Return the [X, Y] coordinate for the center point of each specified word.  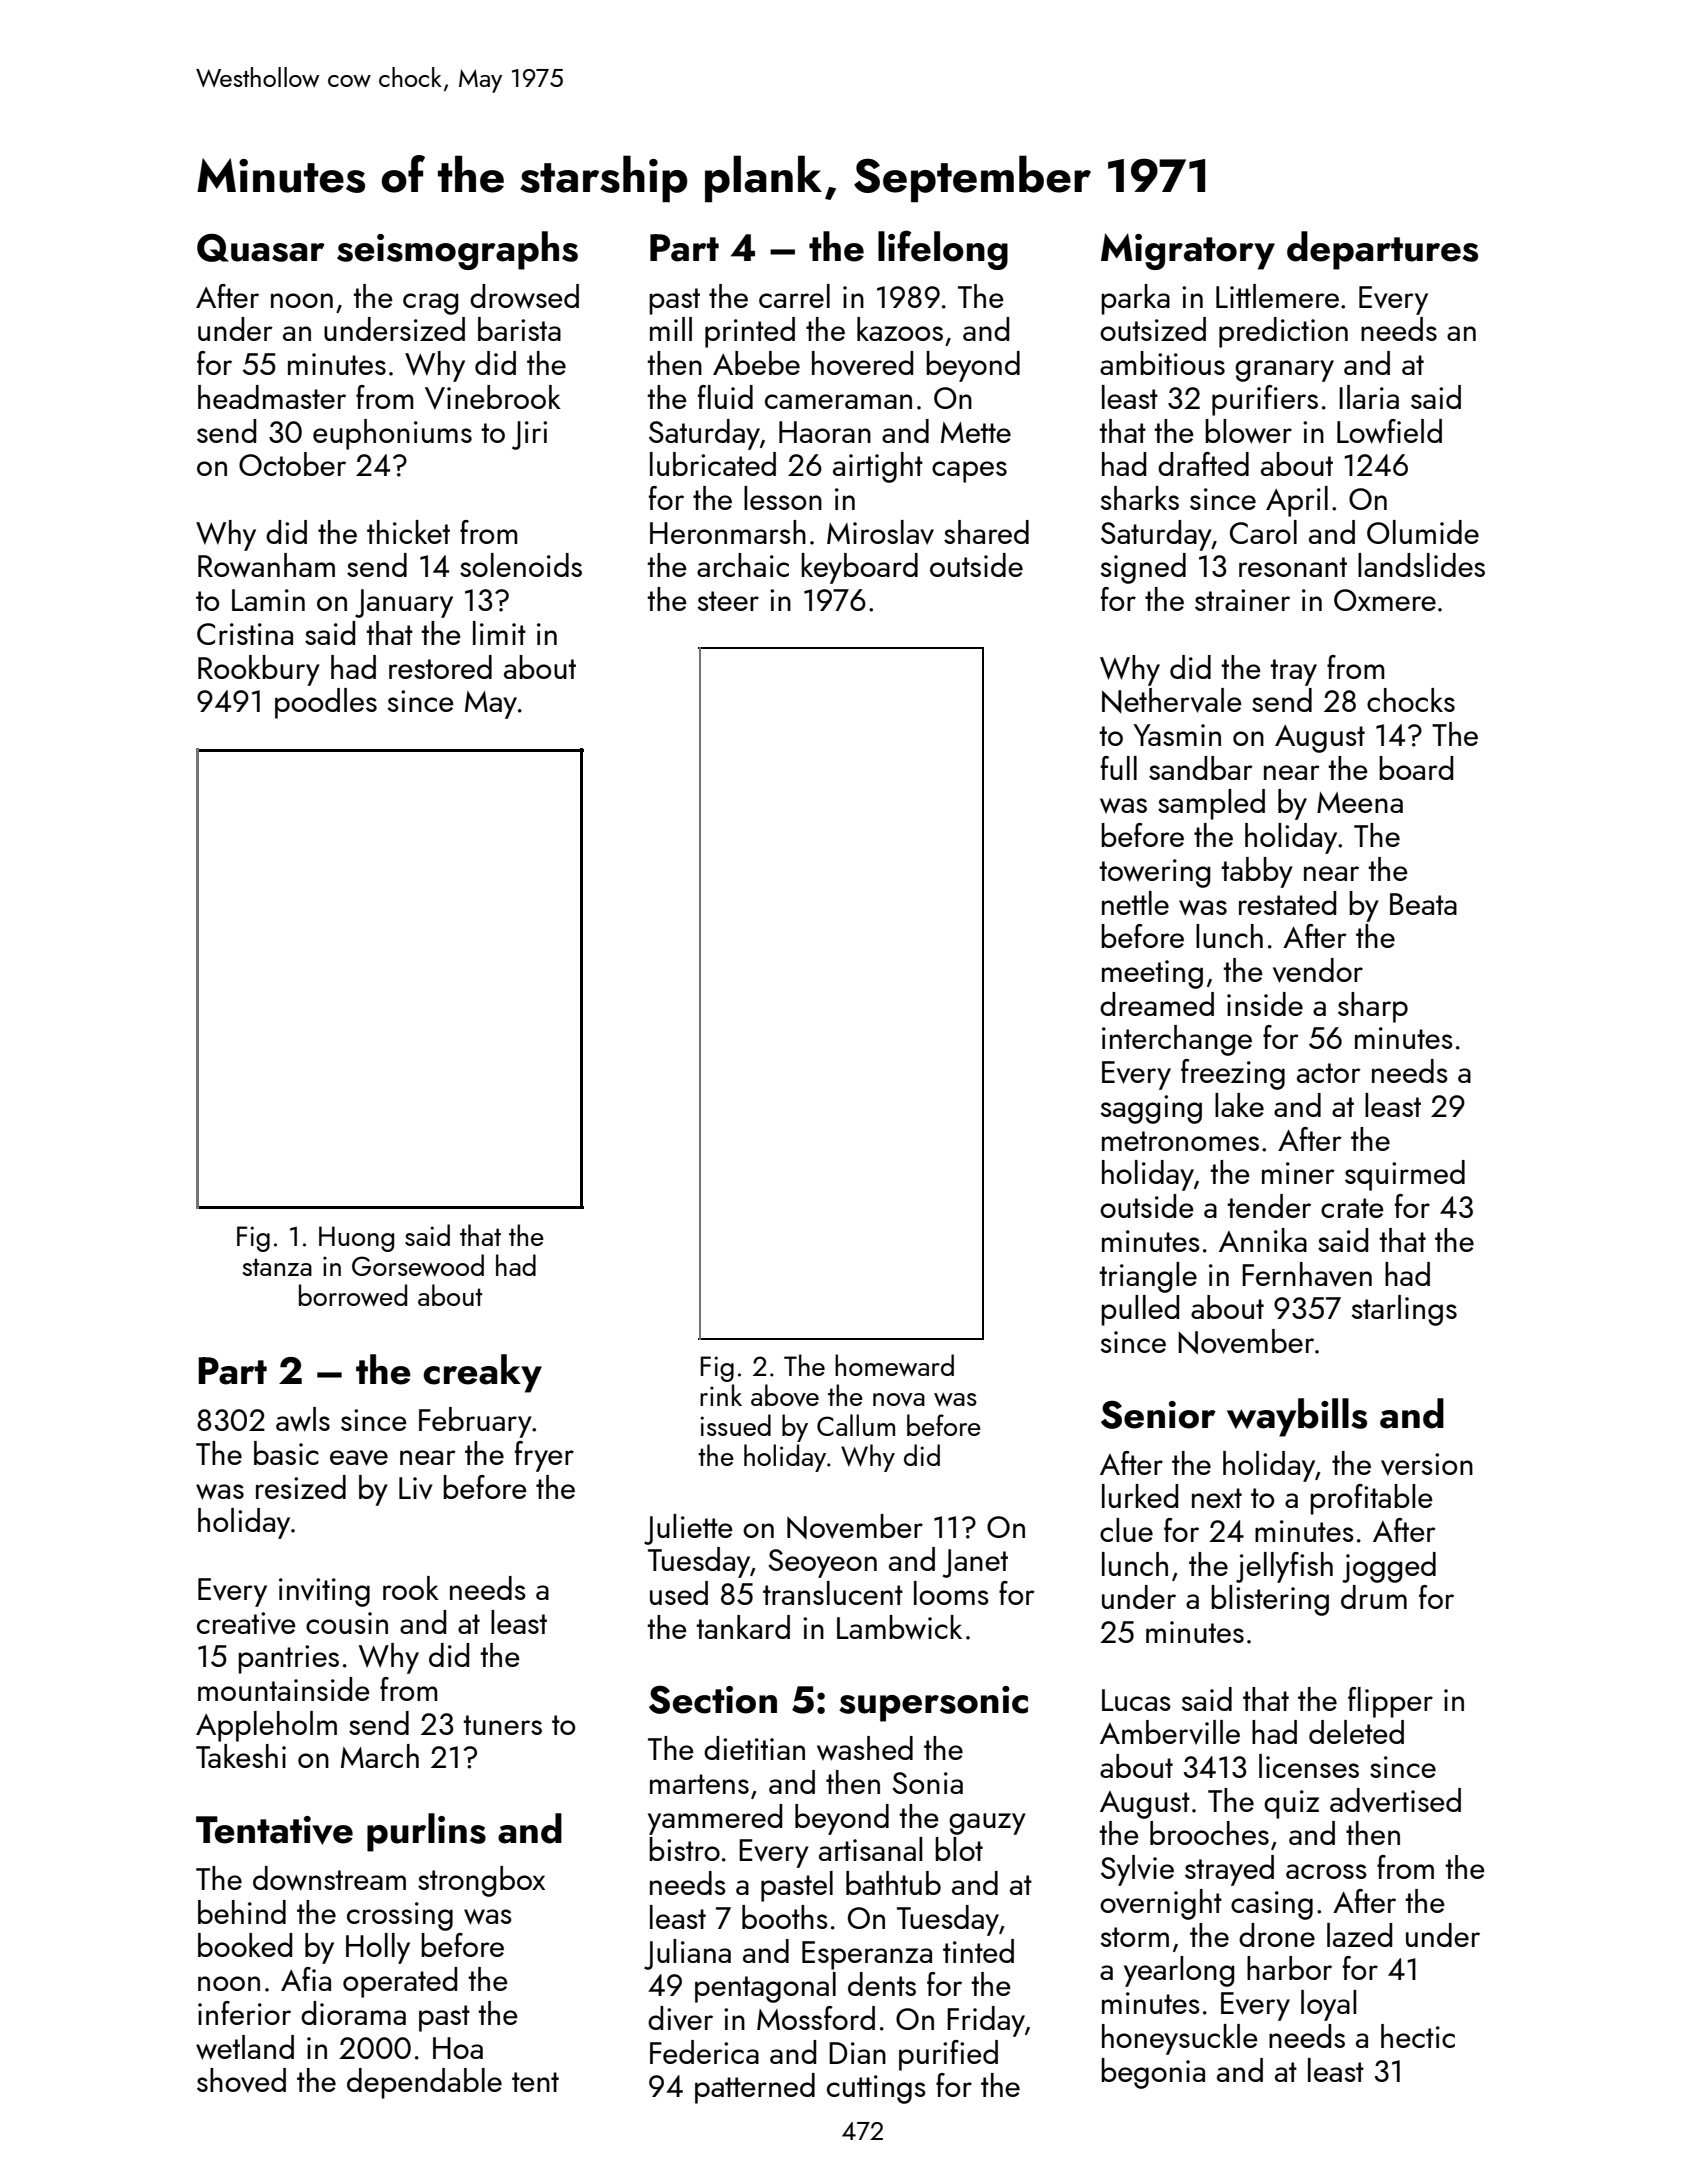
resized [301, 1487]
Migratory [1188, 251]
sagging [1151, 1109]
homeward [894, 1365]
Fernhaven [1307, 1274]
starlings [1404, 1310]
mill [671, 329]
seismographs [457, 250]
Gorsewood [418, 1265]
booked [245, 1945]
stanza [277, 1267]
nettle [1135, 903]
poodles [326, 703]
